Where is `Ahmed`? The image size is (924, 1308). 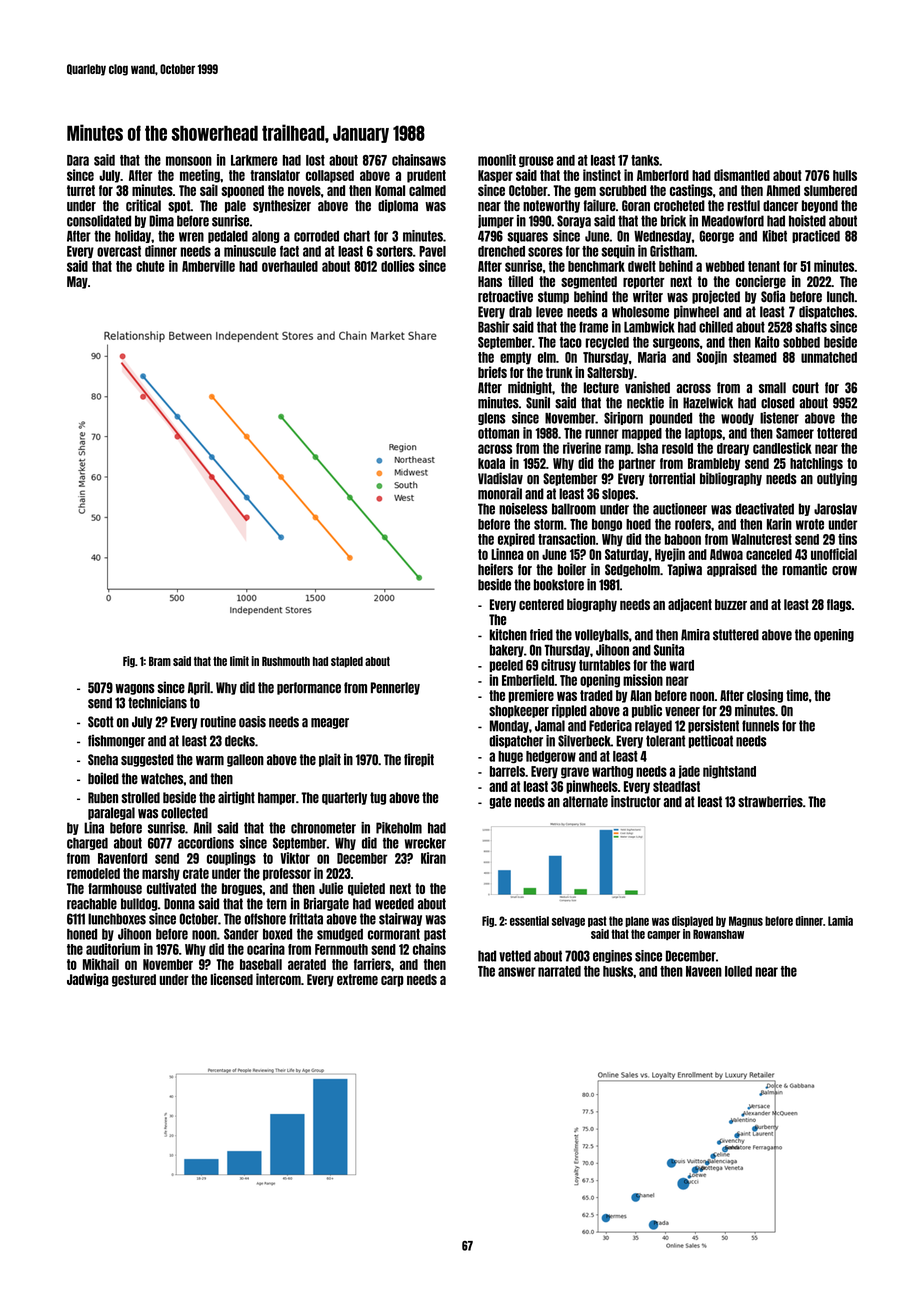
Ahmed is located at coordinates (783, 190).
